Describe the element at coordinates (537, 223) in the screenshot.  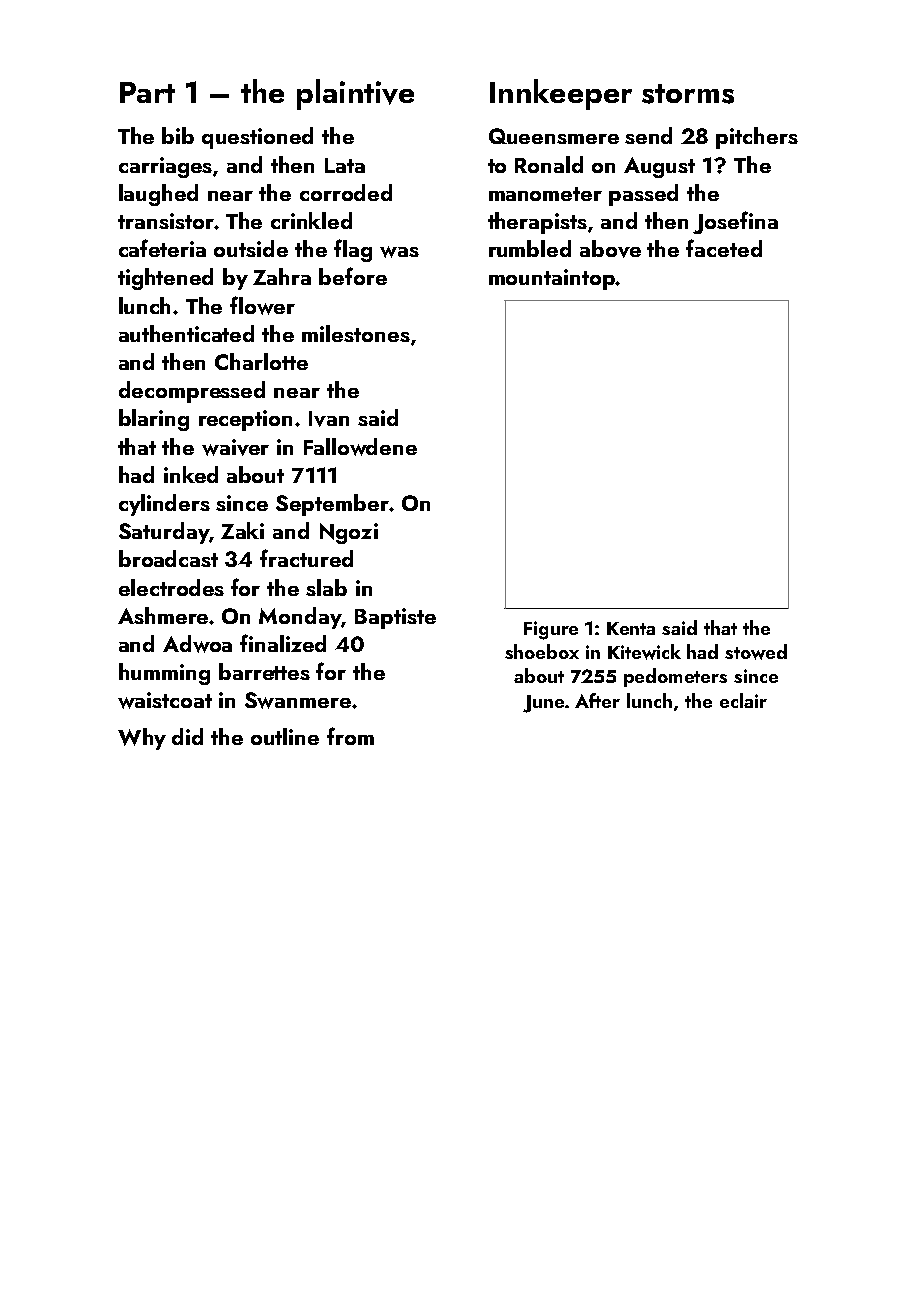
I see `therapists` at that location.
